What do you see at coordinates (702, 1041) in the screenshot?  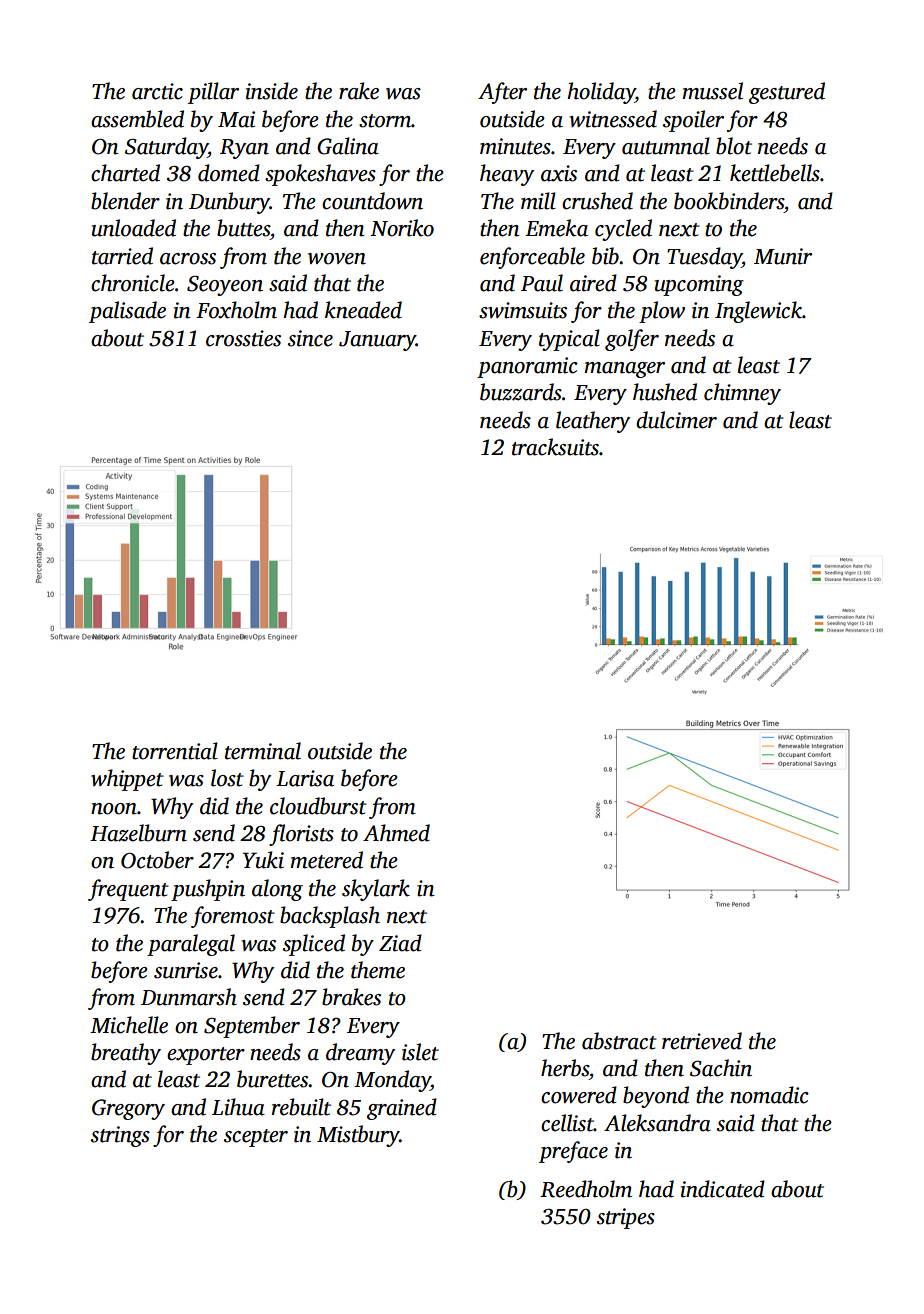 I see `retrieved` at bounding box center [702, 1041].
